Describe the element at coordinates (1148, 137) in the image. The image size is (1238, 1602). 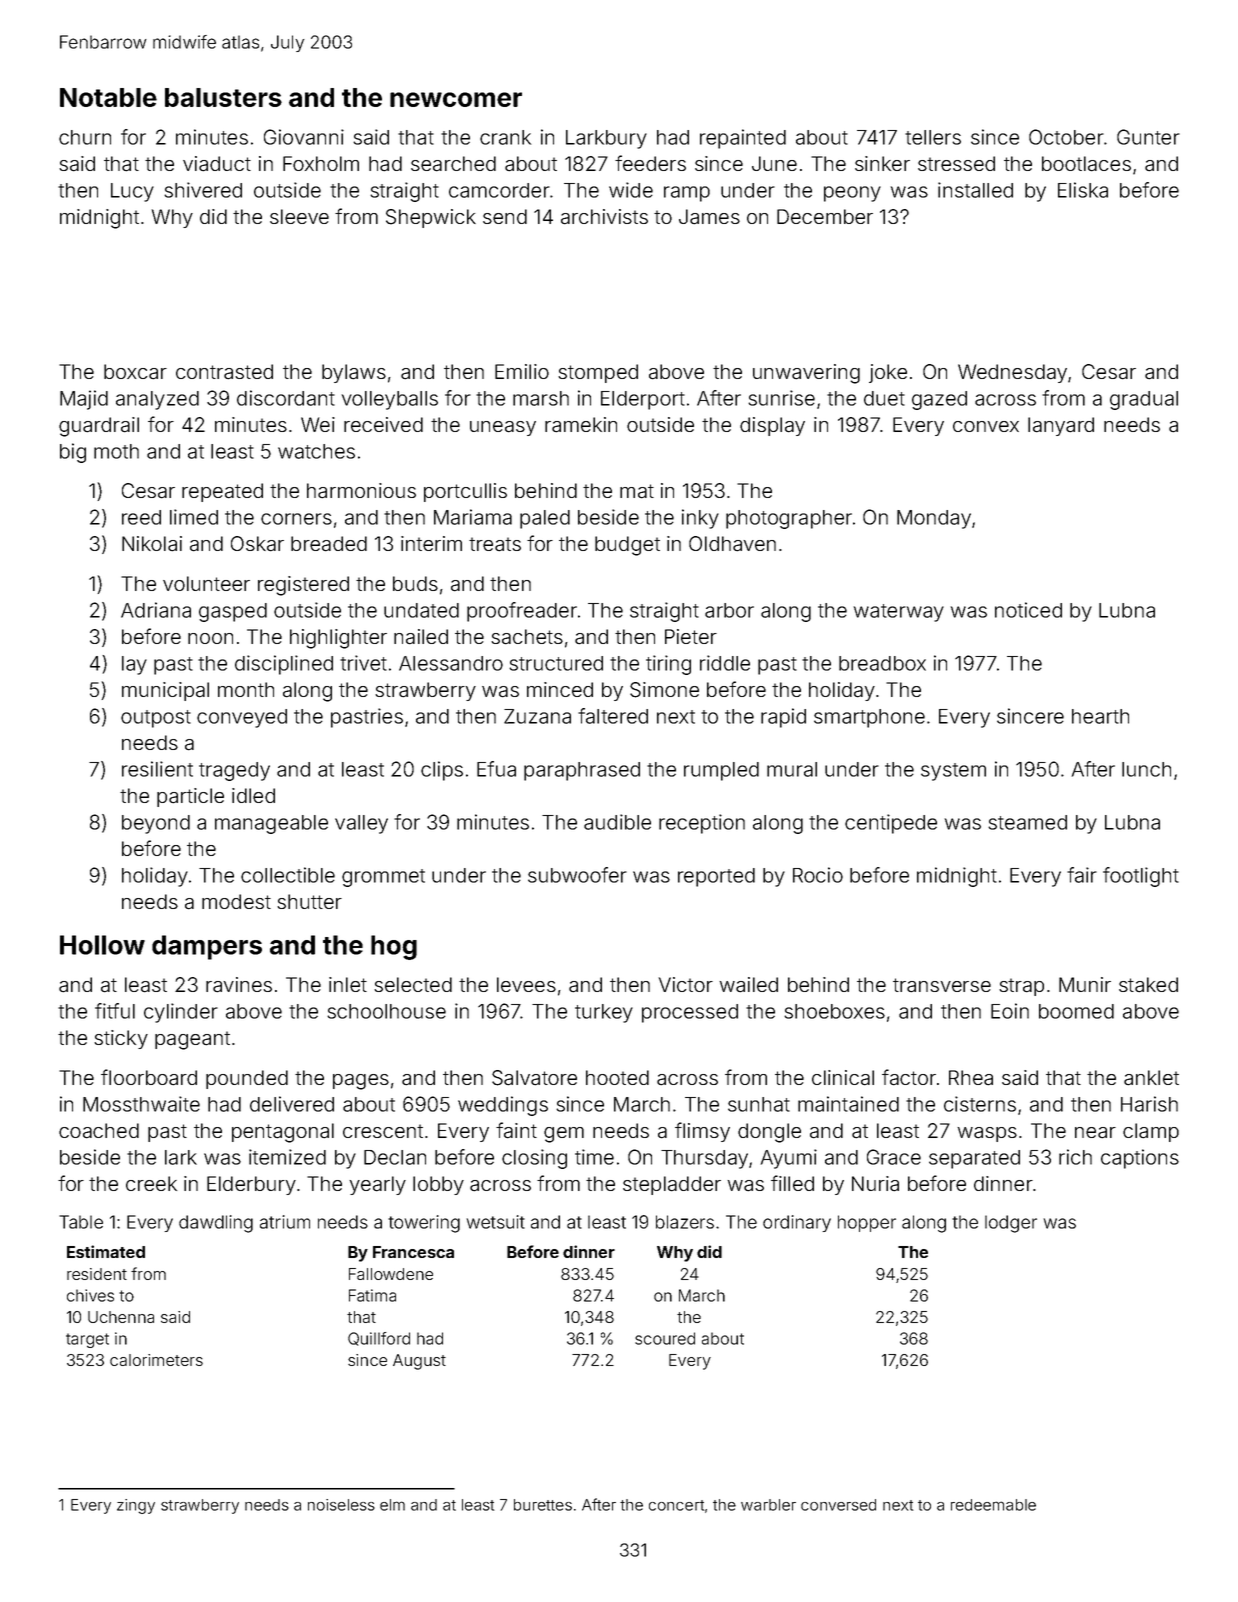
I see `Gunter` at that location.
